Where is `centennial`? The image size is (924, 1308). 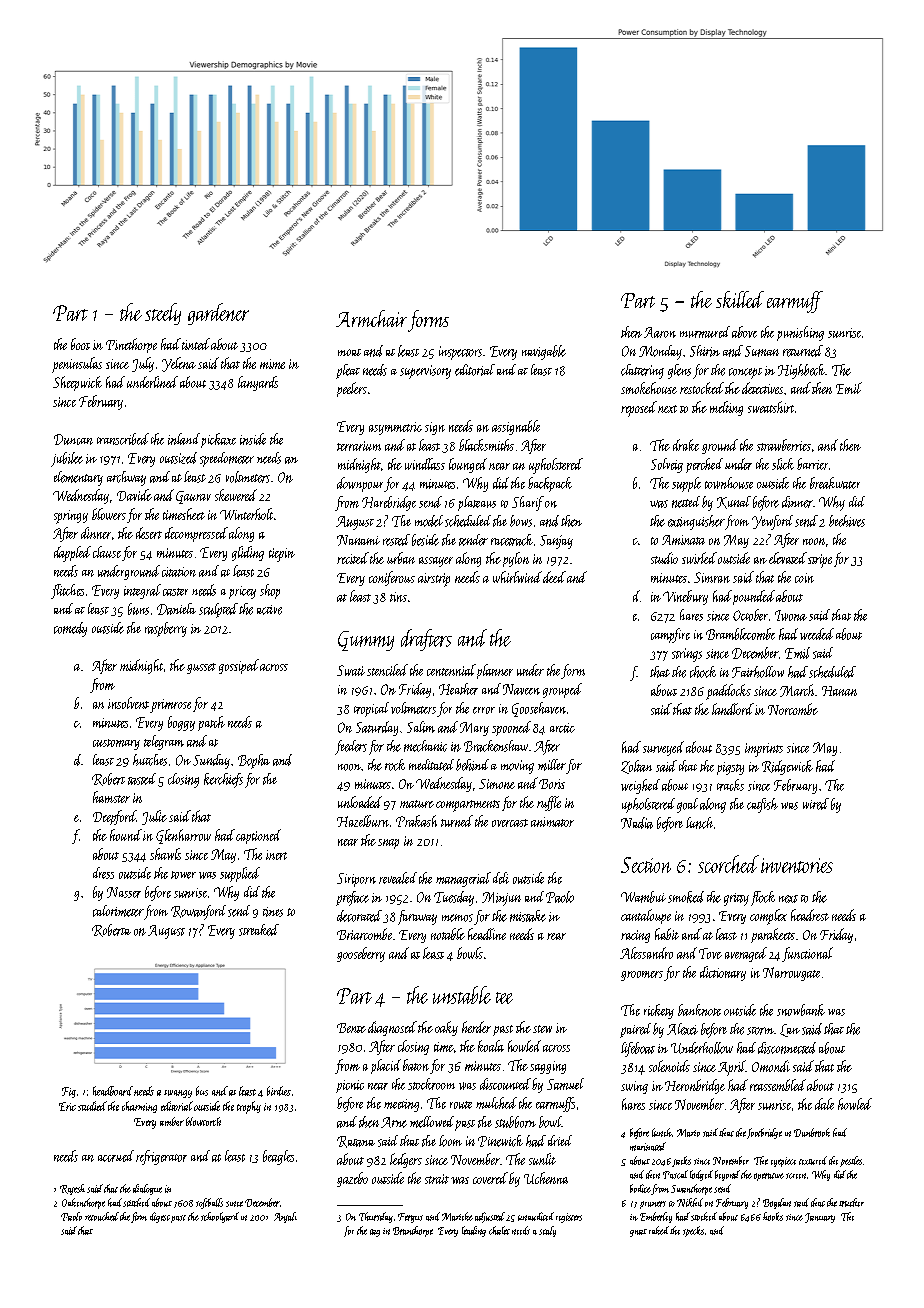 centennial is located at coordinates (451, 670).
